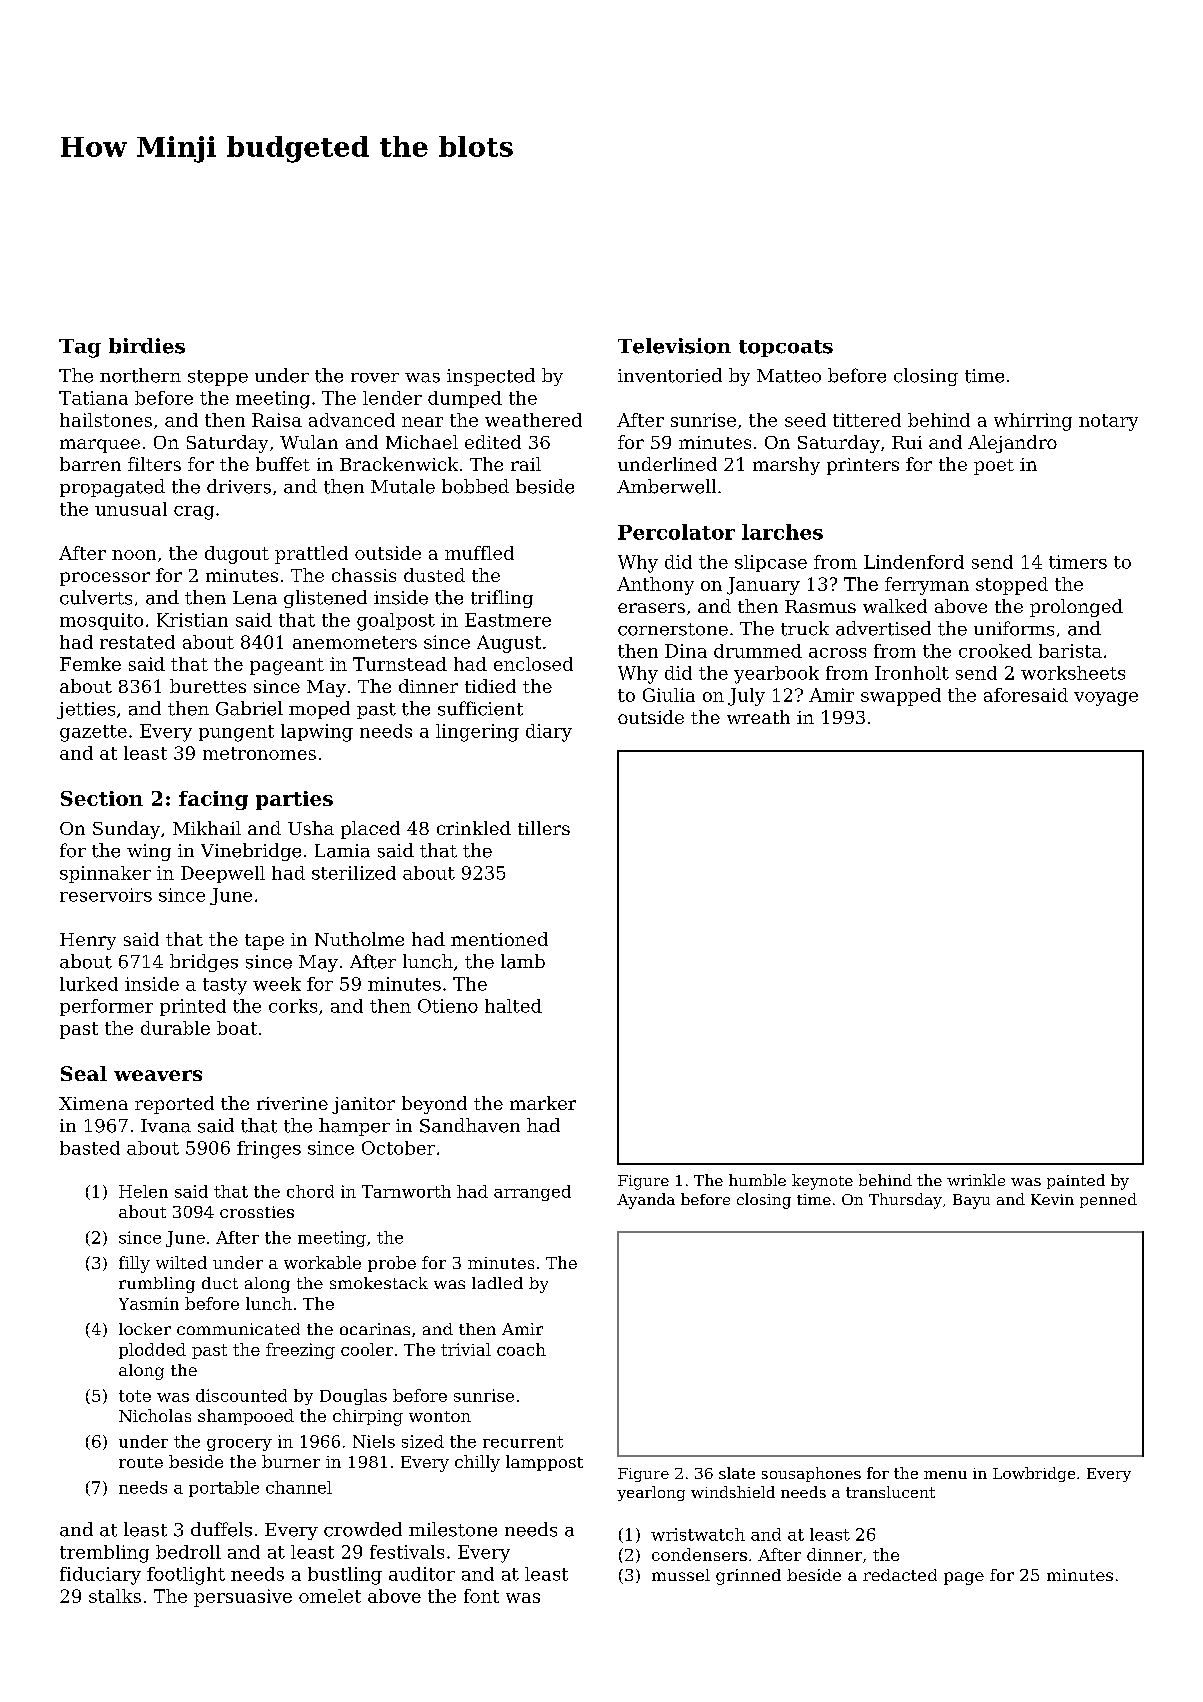  I want to click on voyage, so click(1106, 699).
